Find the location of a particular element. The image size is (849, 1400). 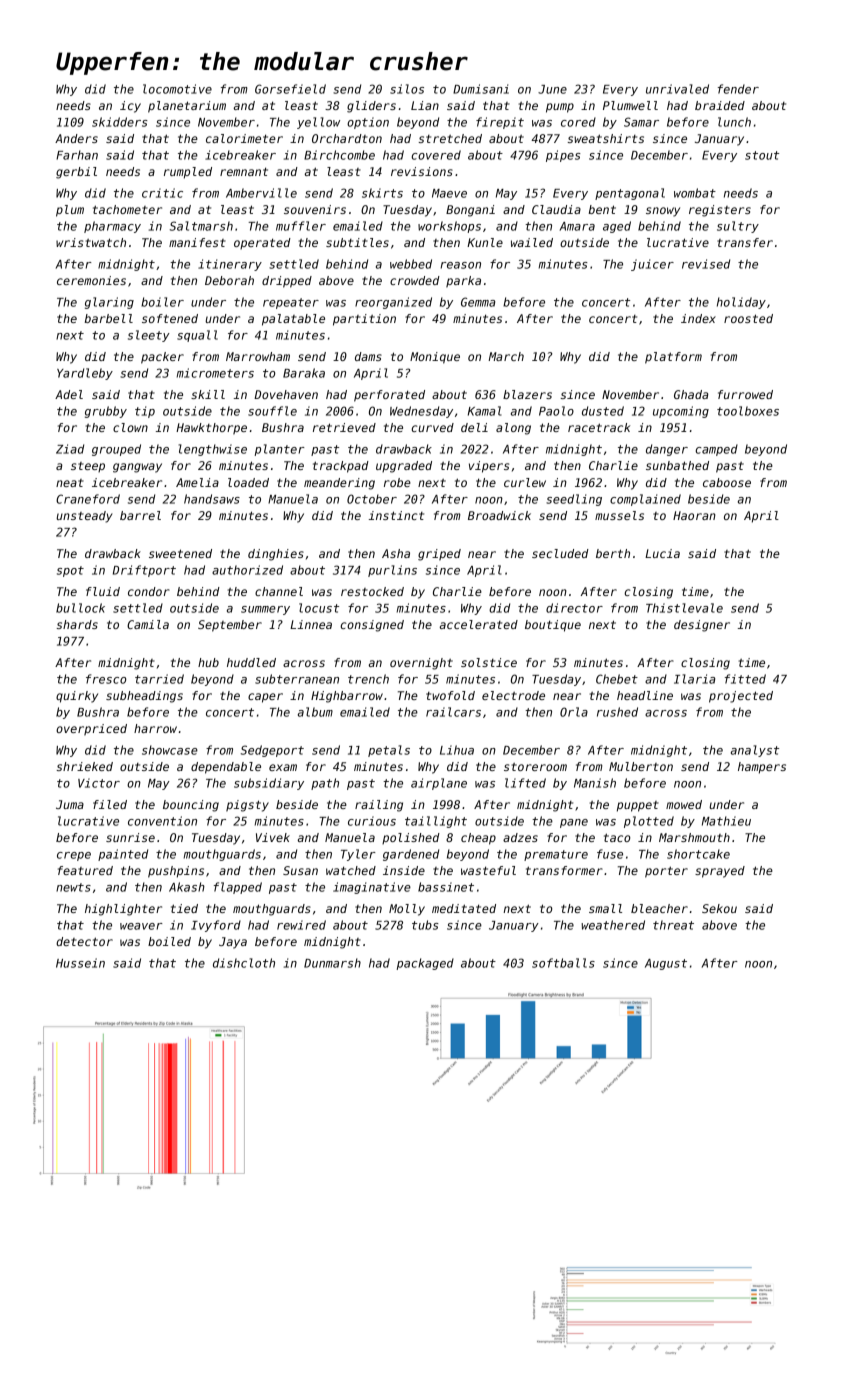

unrivaled is located at coordinates (677, 89).
